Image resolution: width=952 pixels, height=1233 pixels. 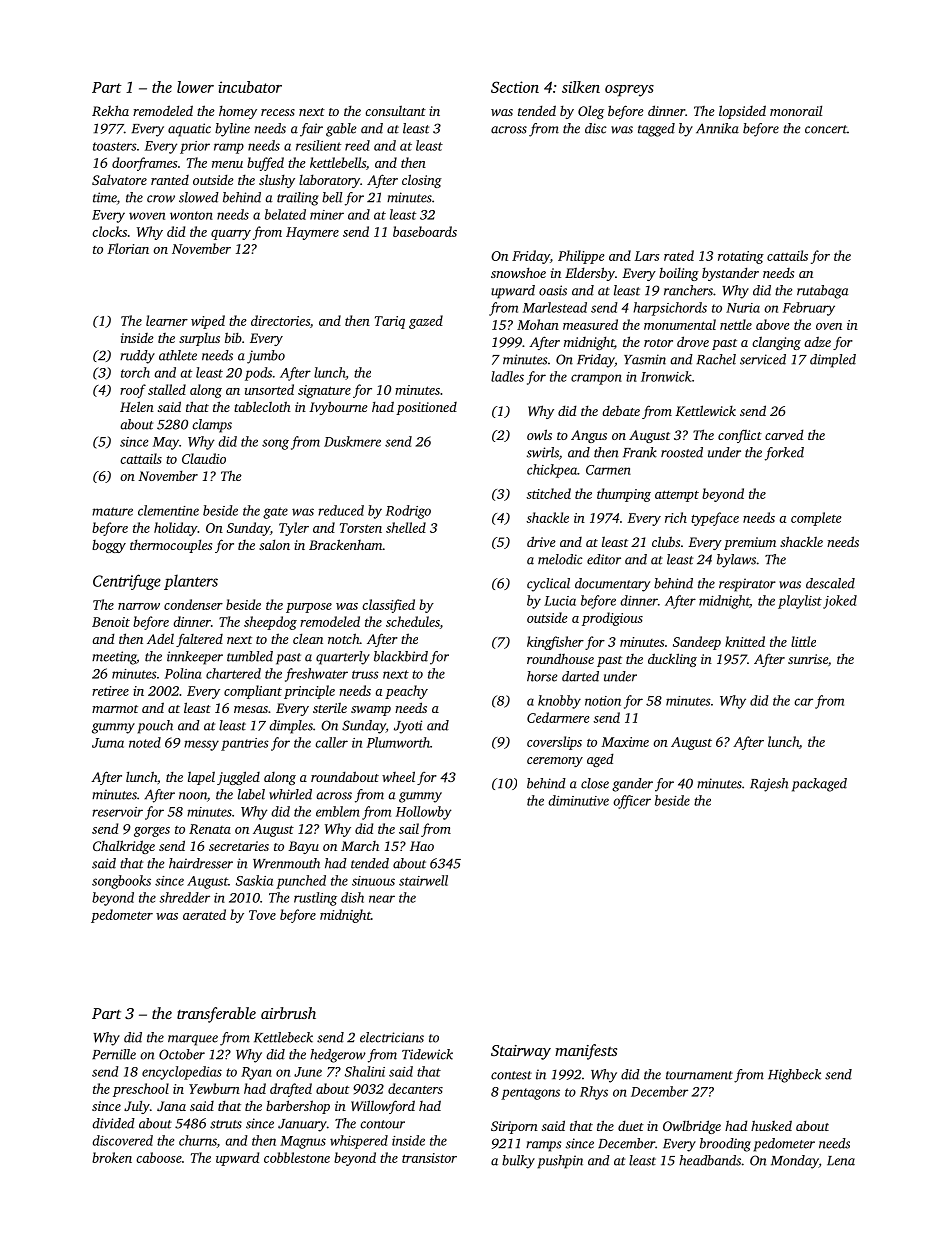 I want to click on Tariq, so click(x=390, y=322).
